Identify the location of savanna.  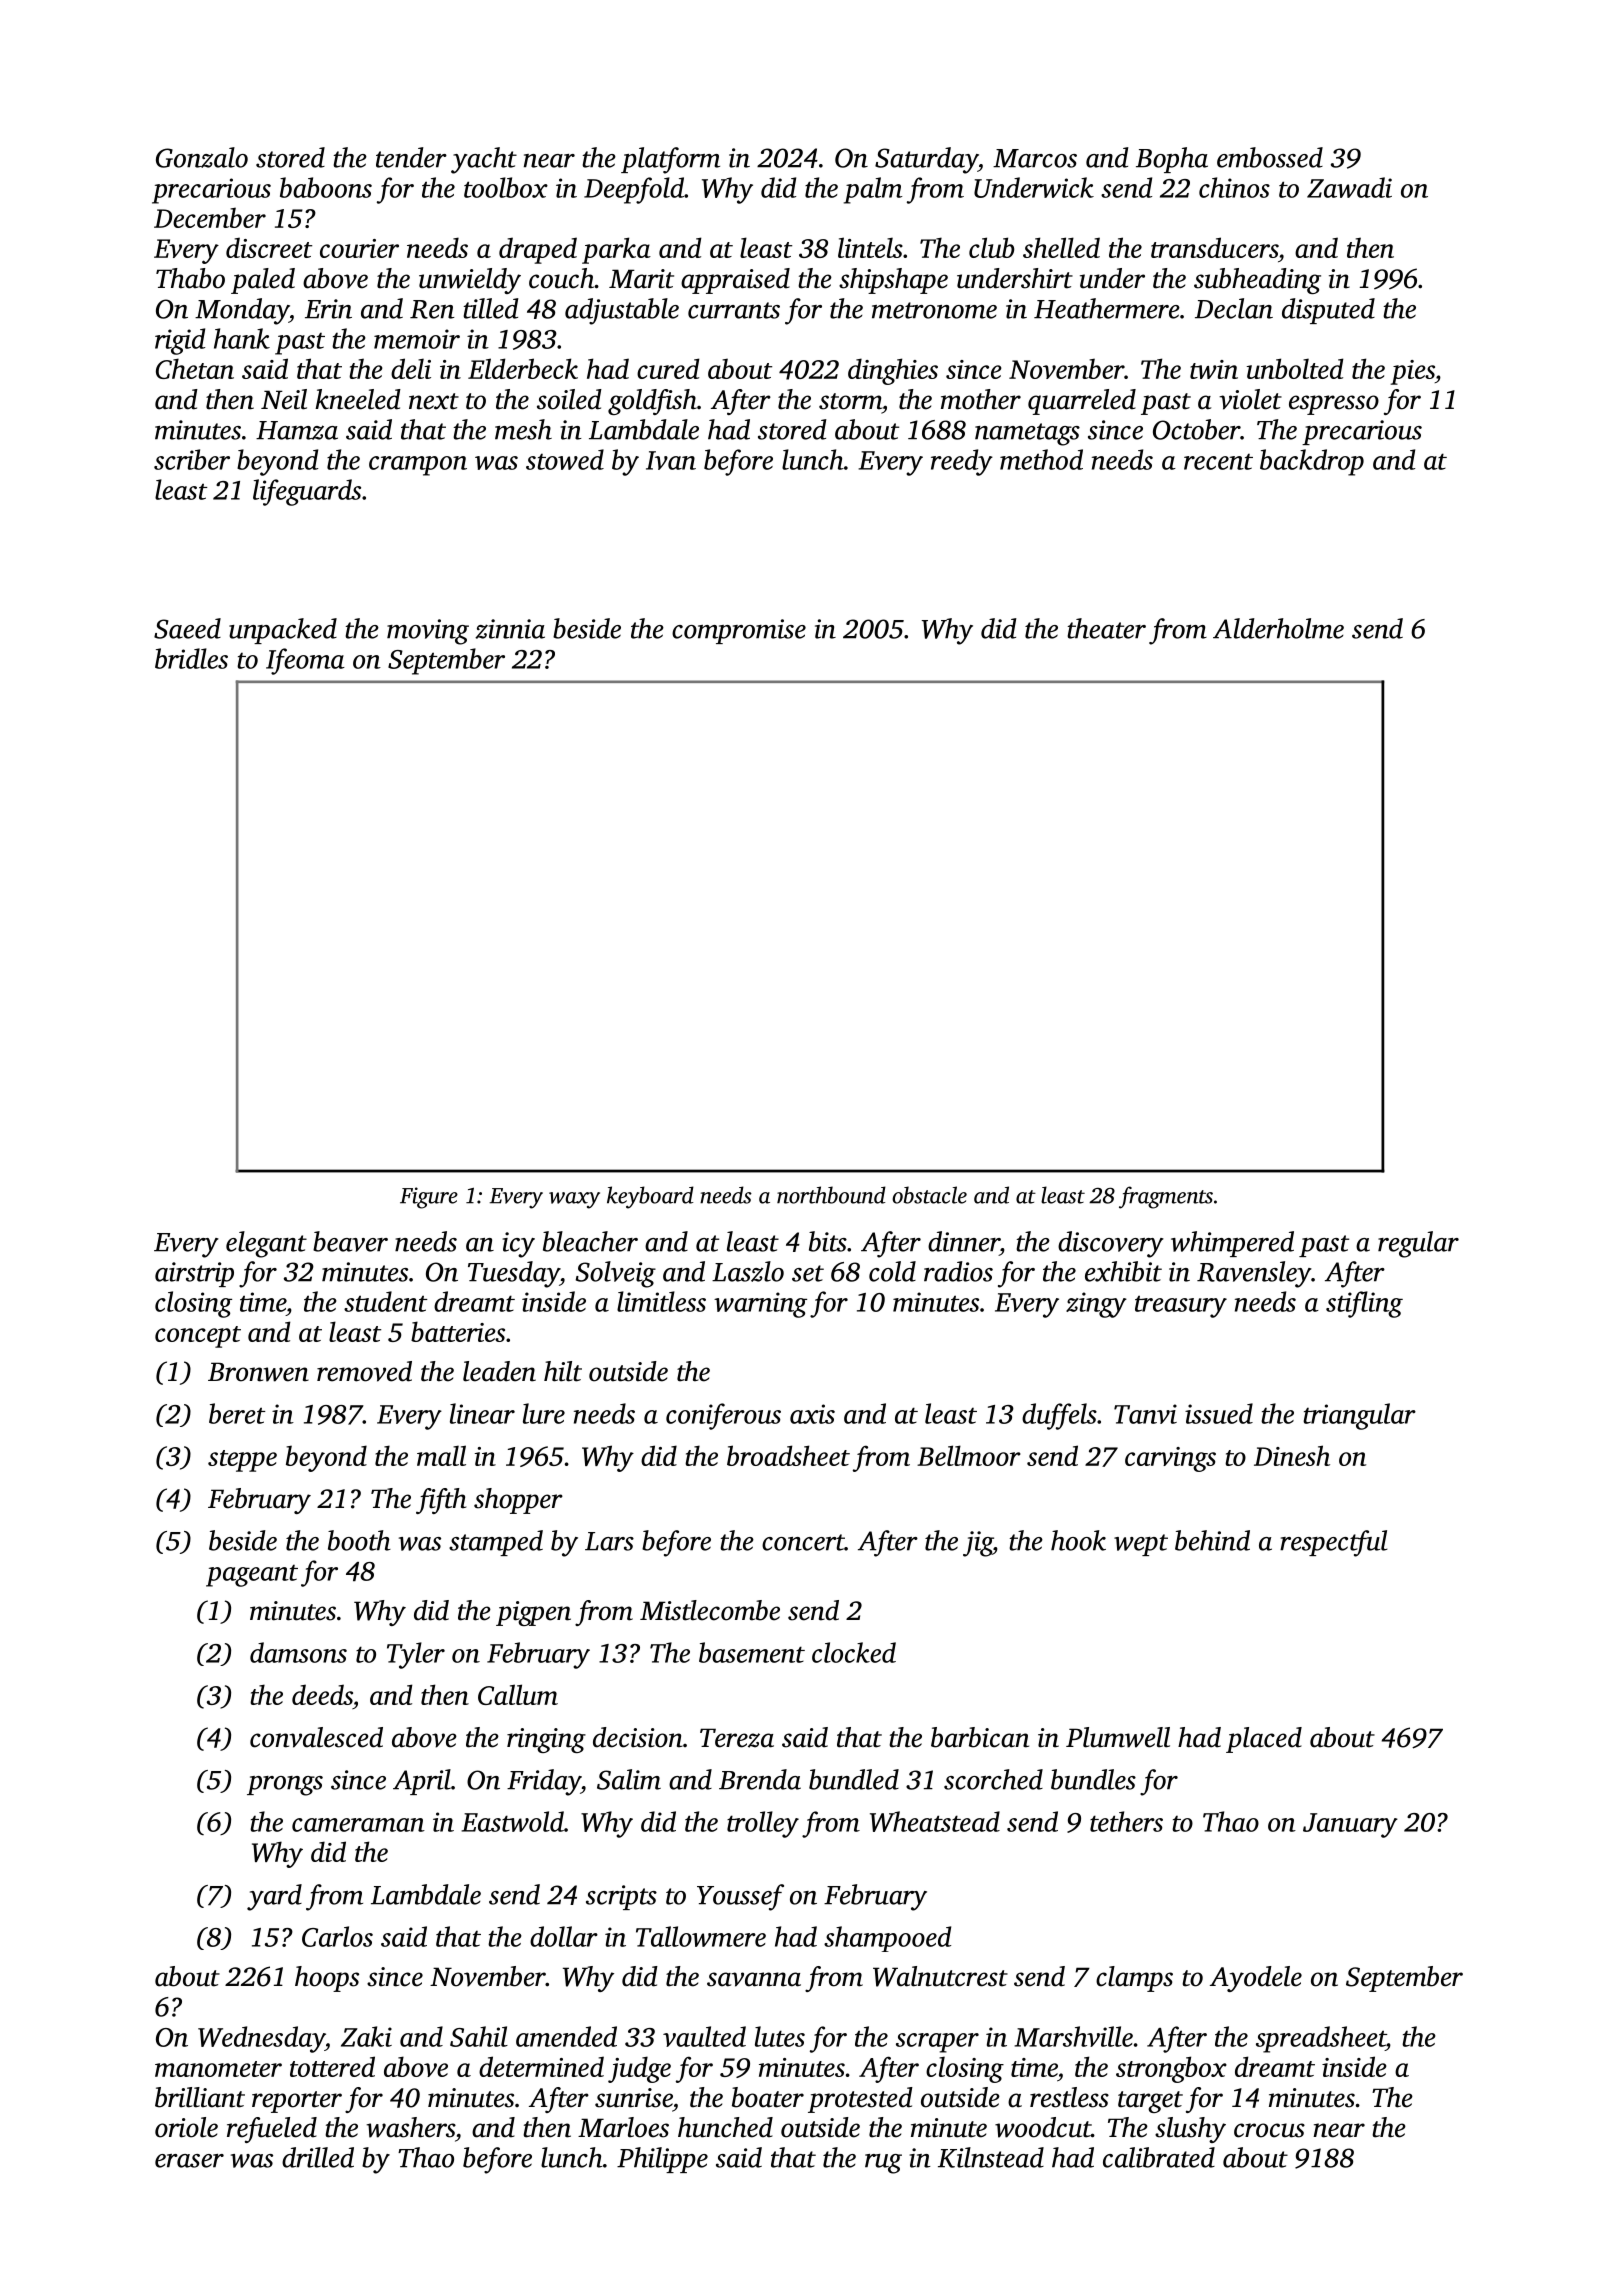
(754, 1979).
